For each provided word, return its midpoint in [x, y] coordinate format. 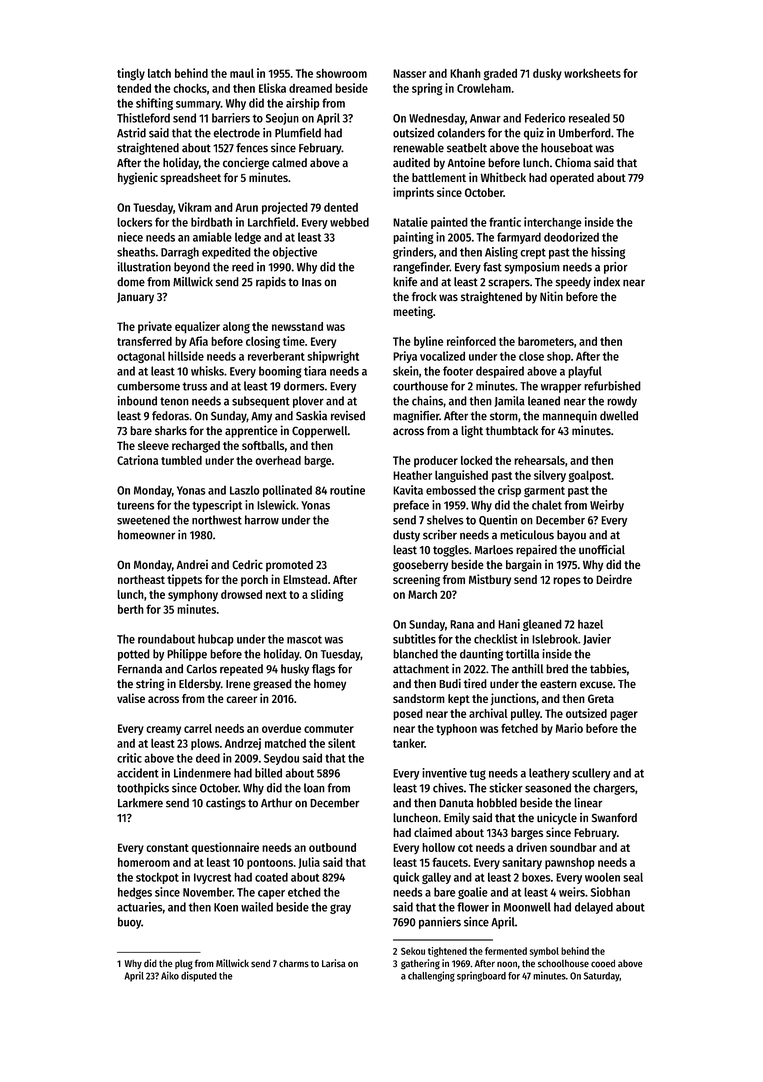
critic [129, 758]
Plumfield [298, 133]
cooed [603, 964]
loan [314, 788]
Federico [545, 118]
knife [405, 282]
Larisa [334, 963]
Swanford [614, 818]
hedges [135, 893]
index [607, 282]
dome [131, 282]
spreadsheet [190, 179]
